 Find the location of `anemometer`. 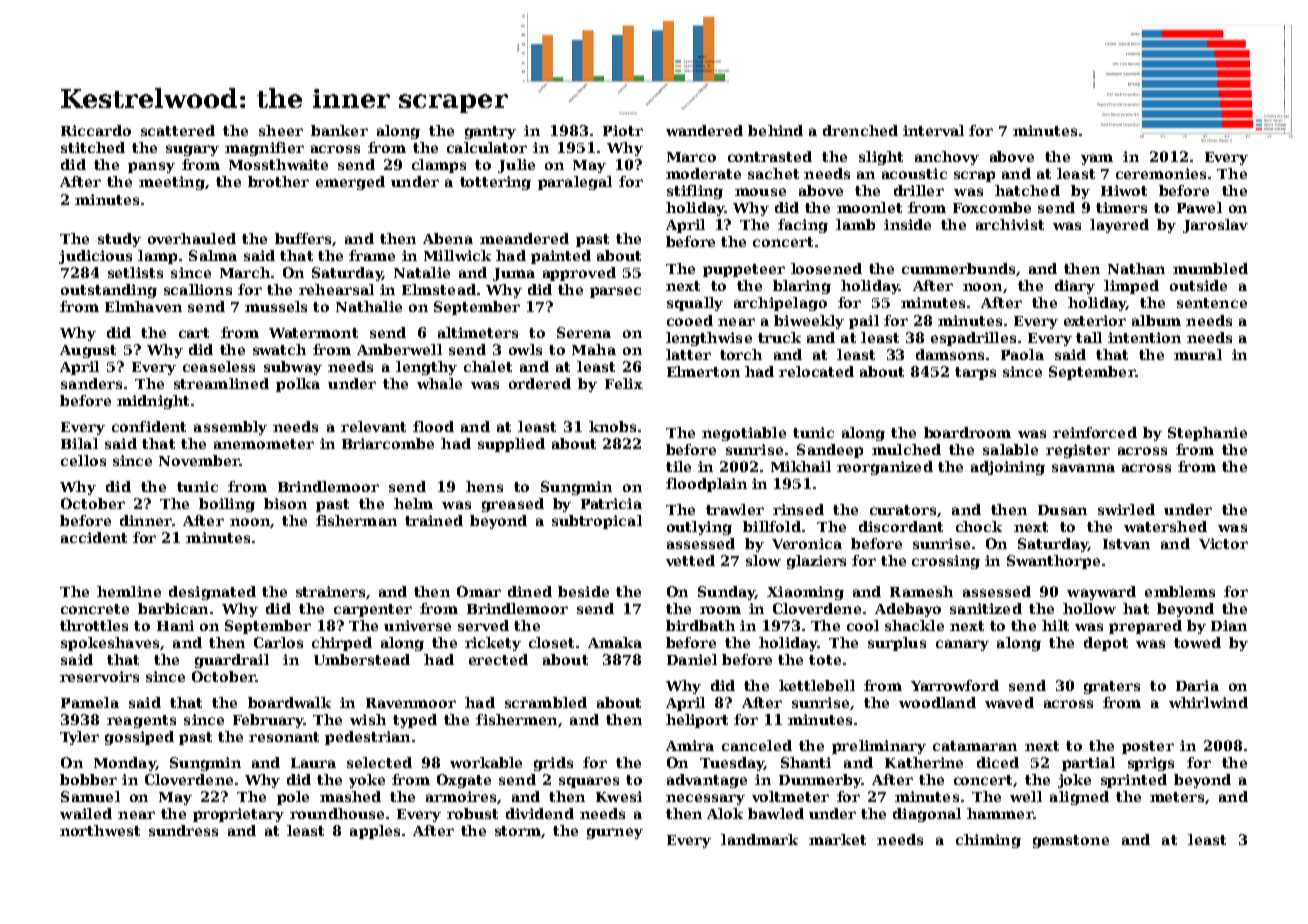

anemometer is located at coordinates (264, 444).
